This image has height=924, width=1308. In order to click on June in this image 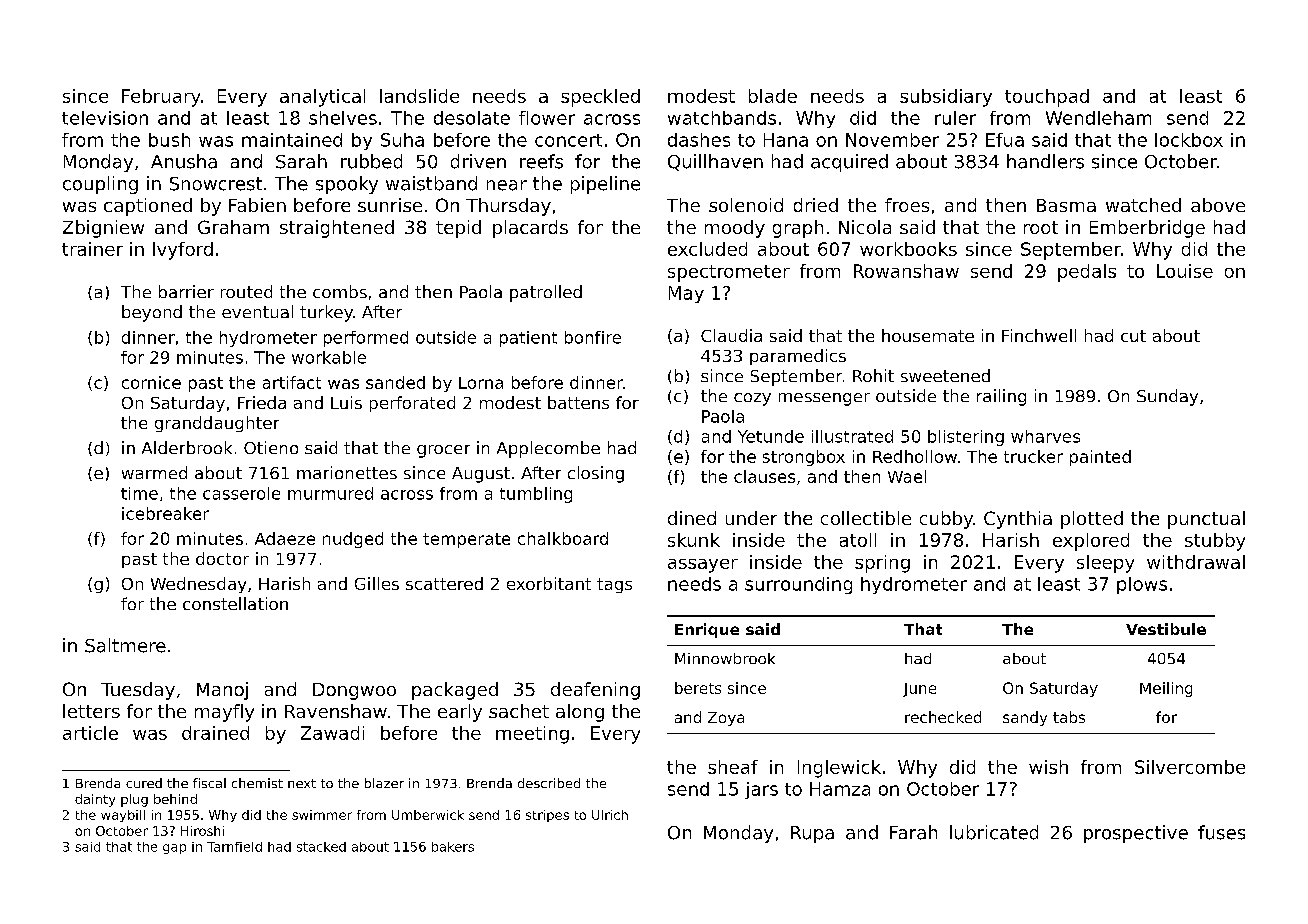, I will do `click(919, 690)`.
